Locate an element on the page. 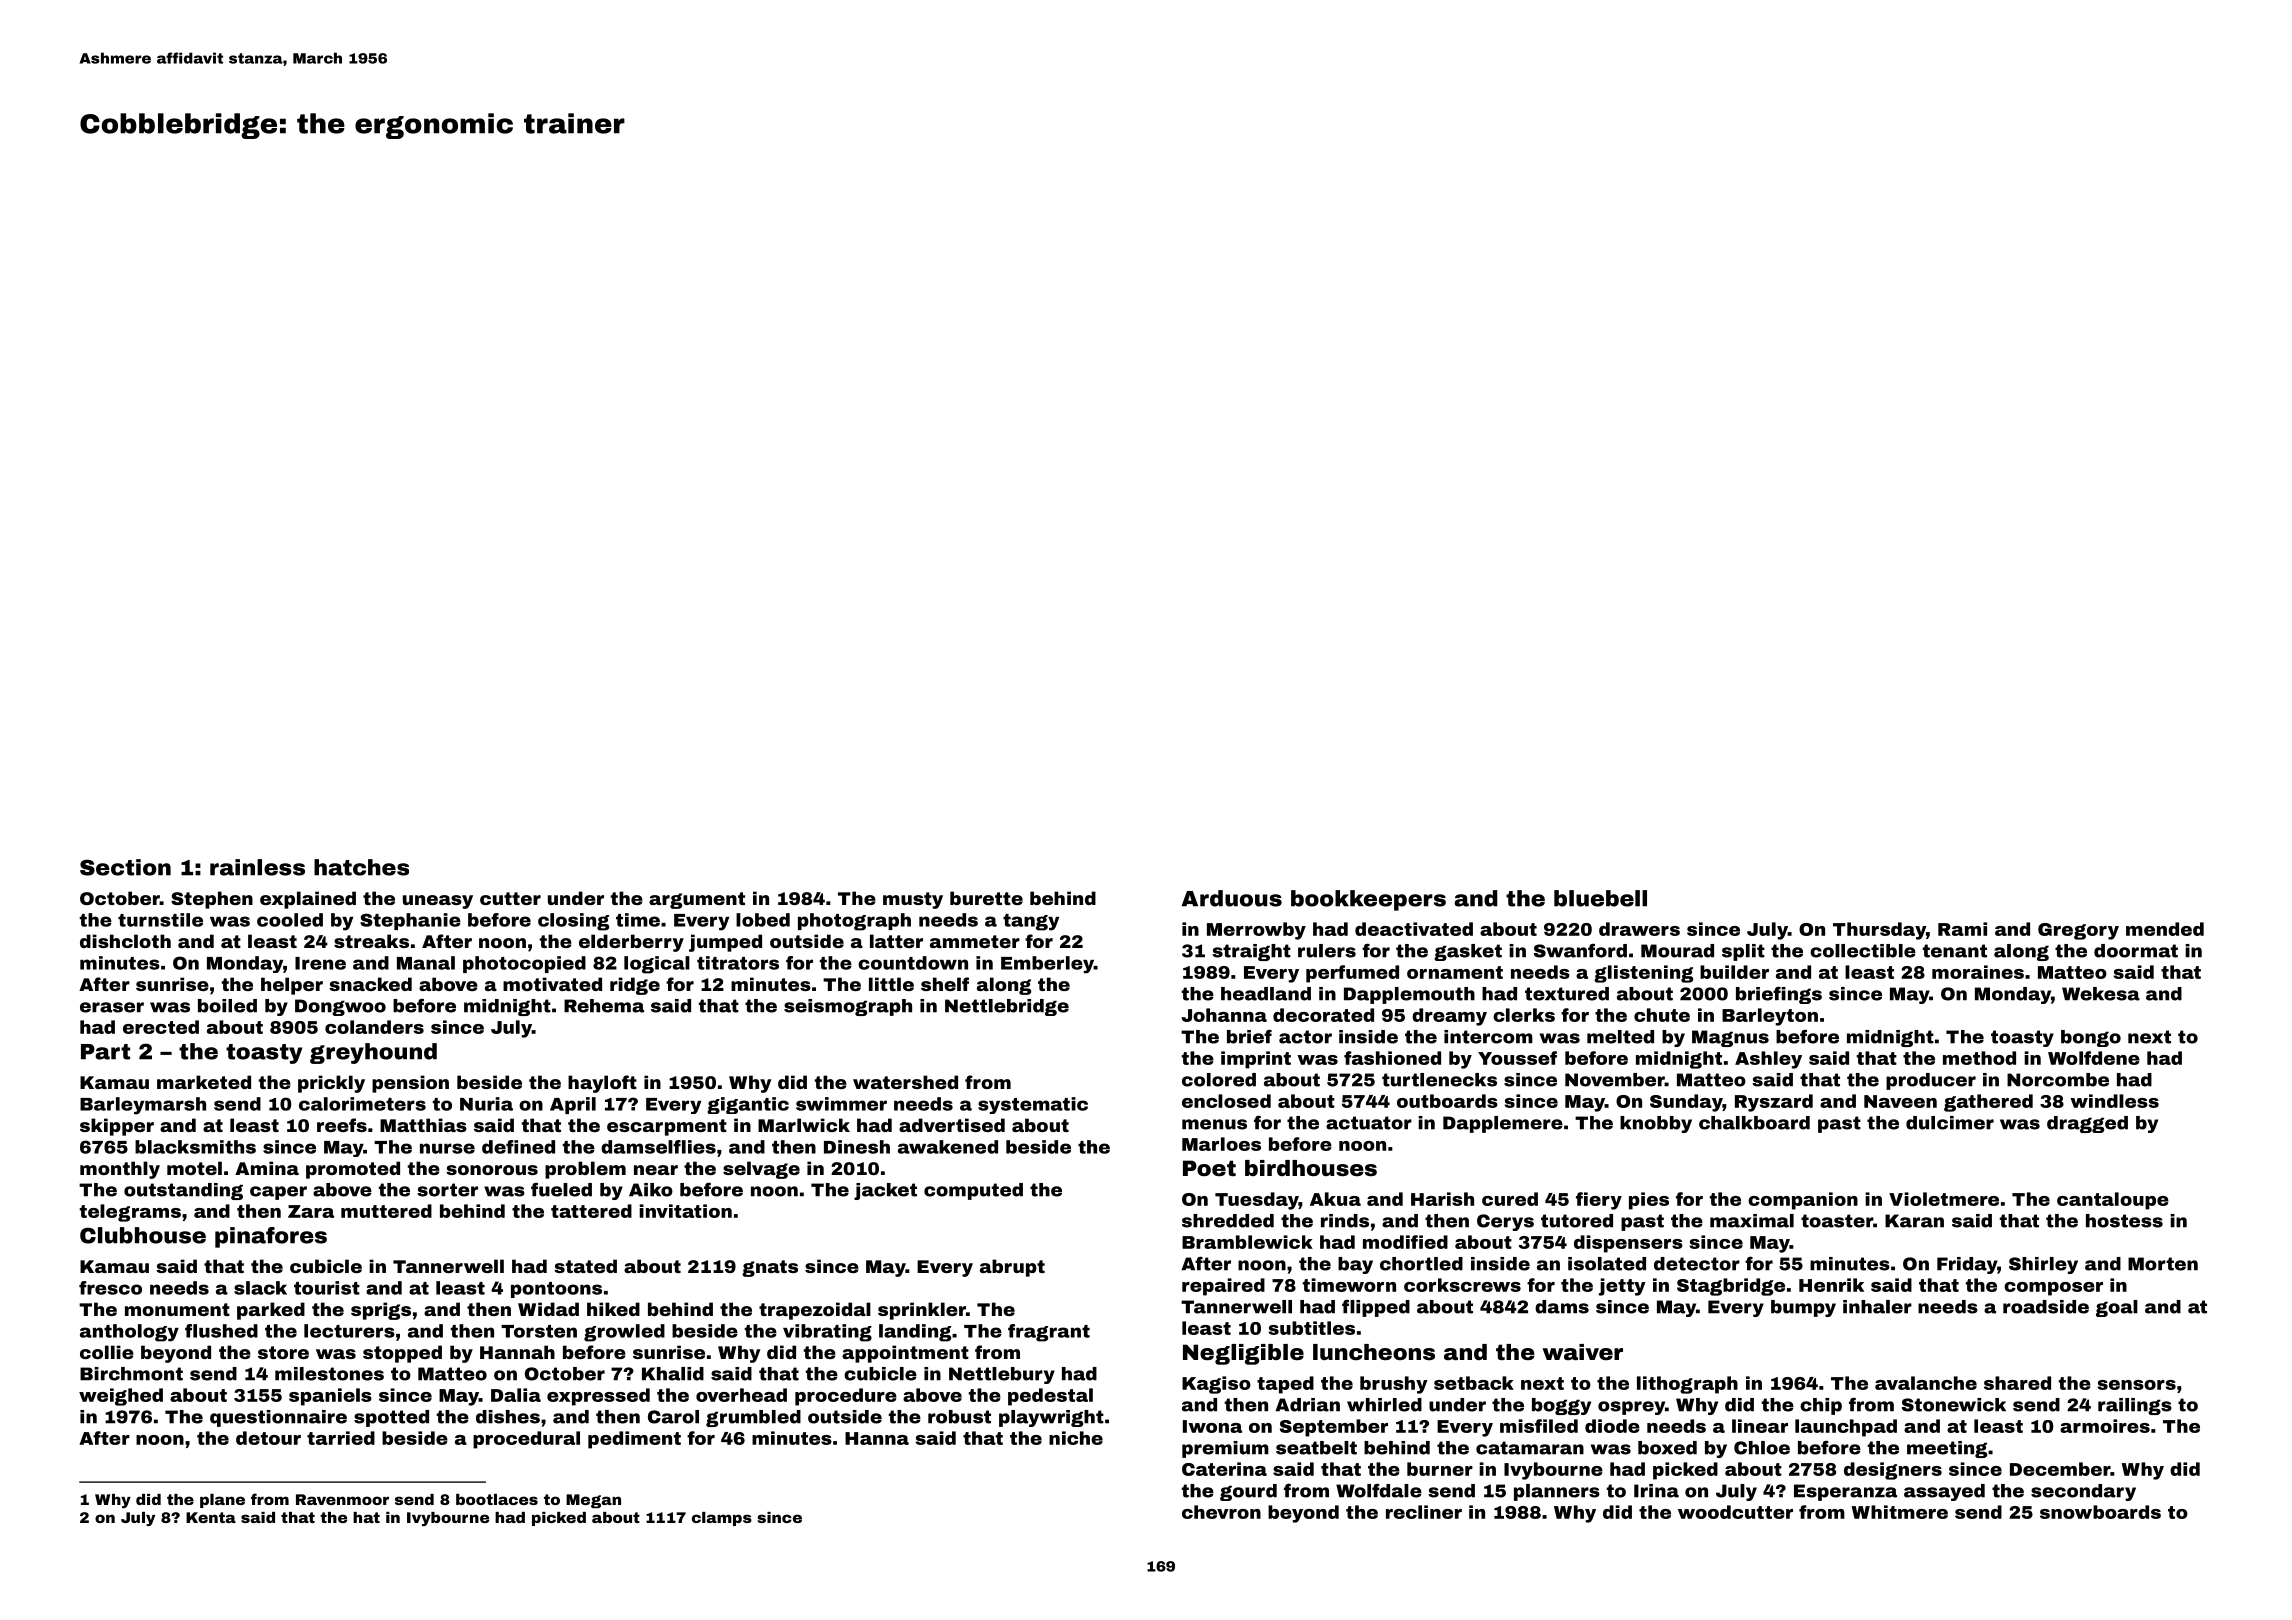 This document has height=1620, width=2292. gourd is located at coordinates (1248, 1492).
